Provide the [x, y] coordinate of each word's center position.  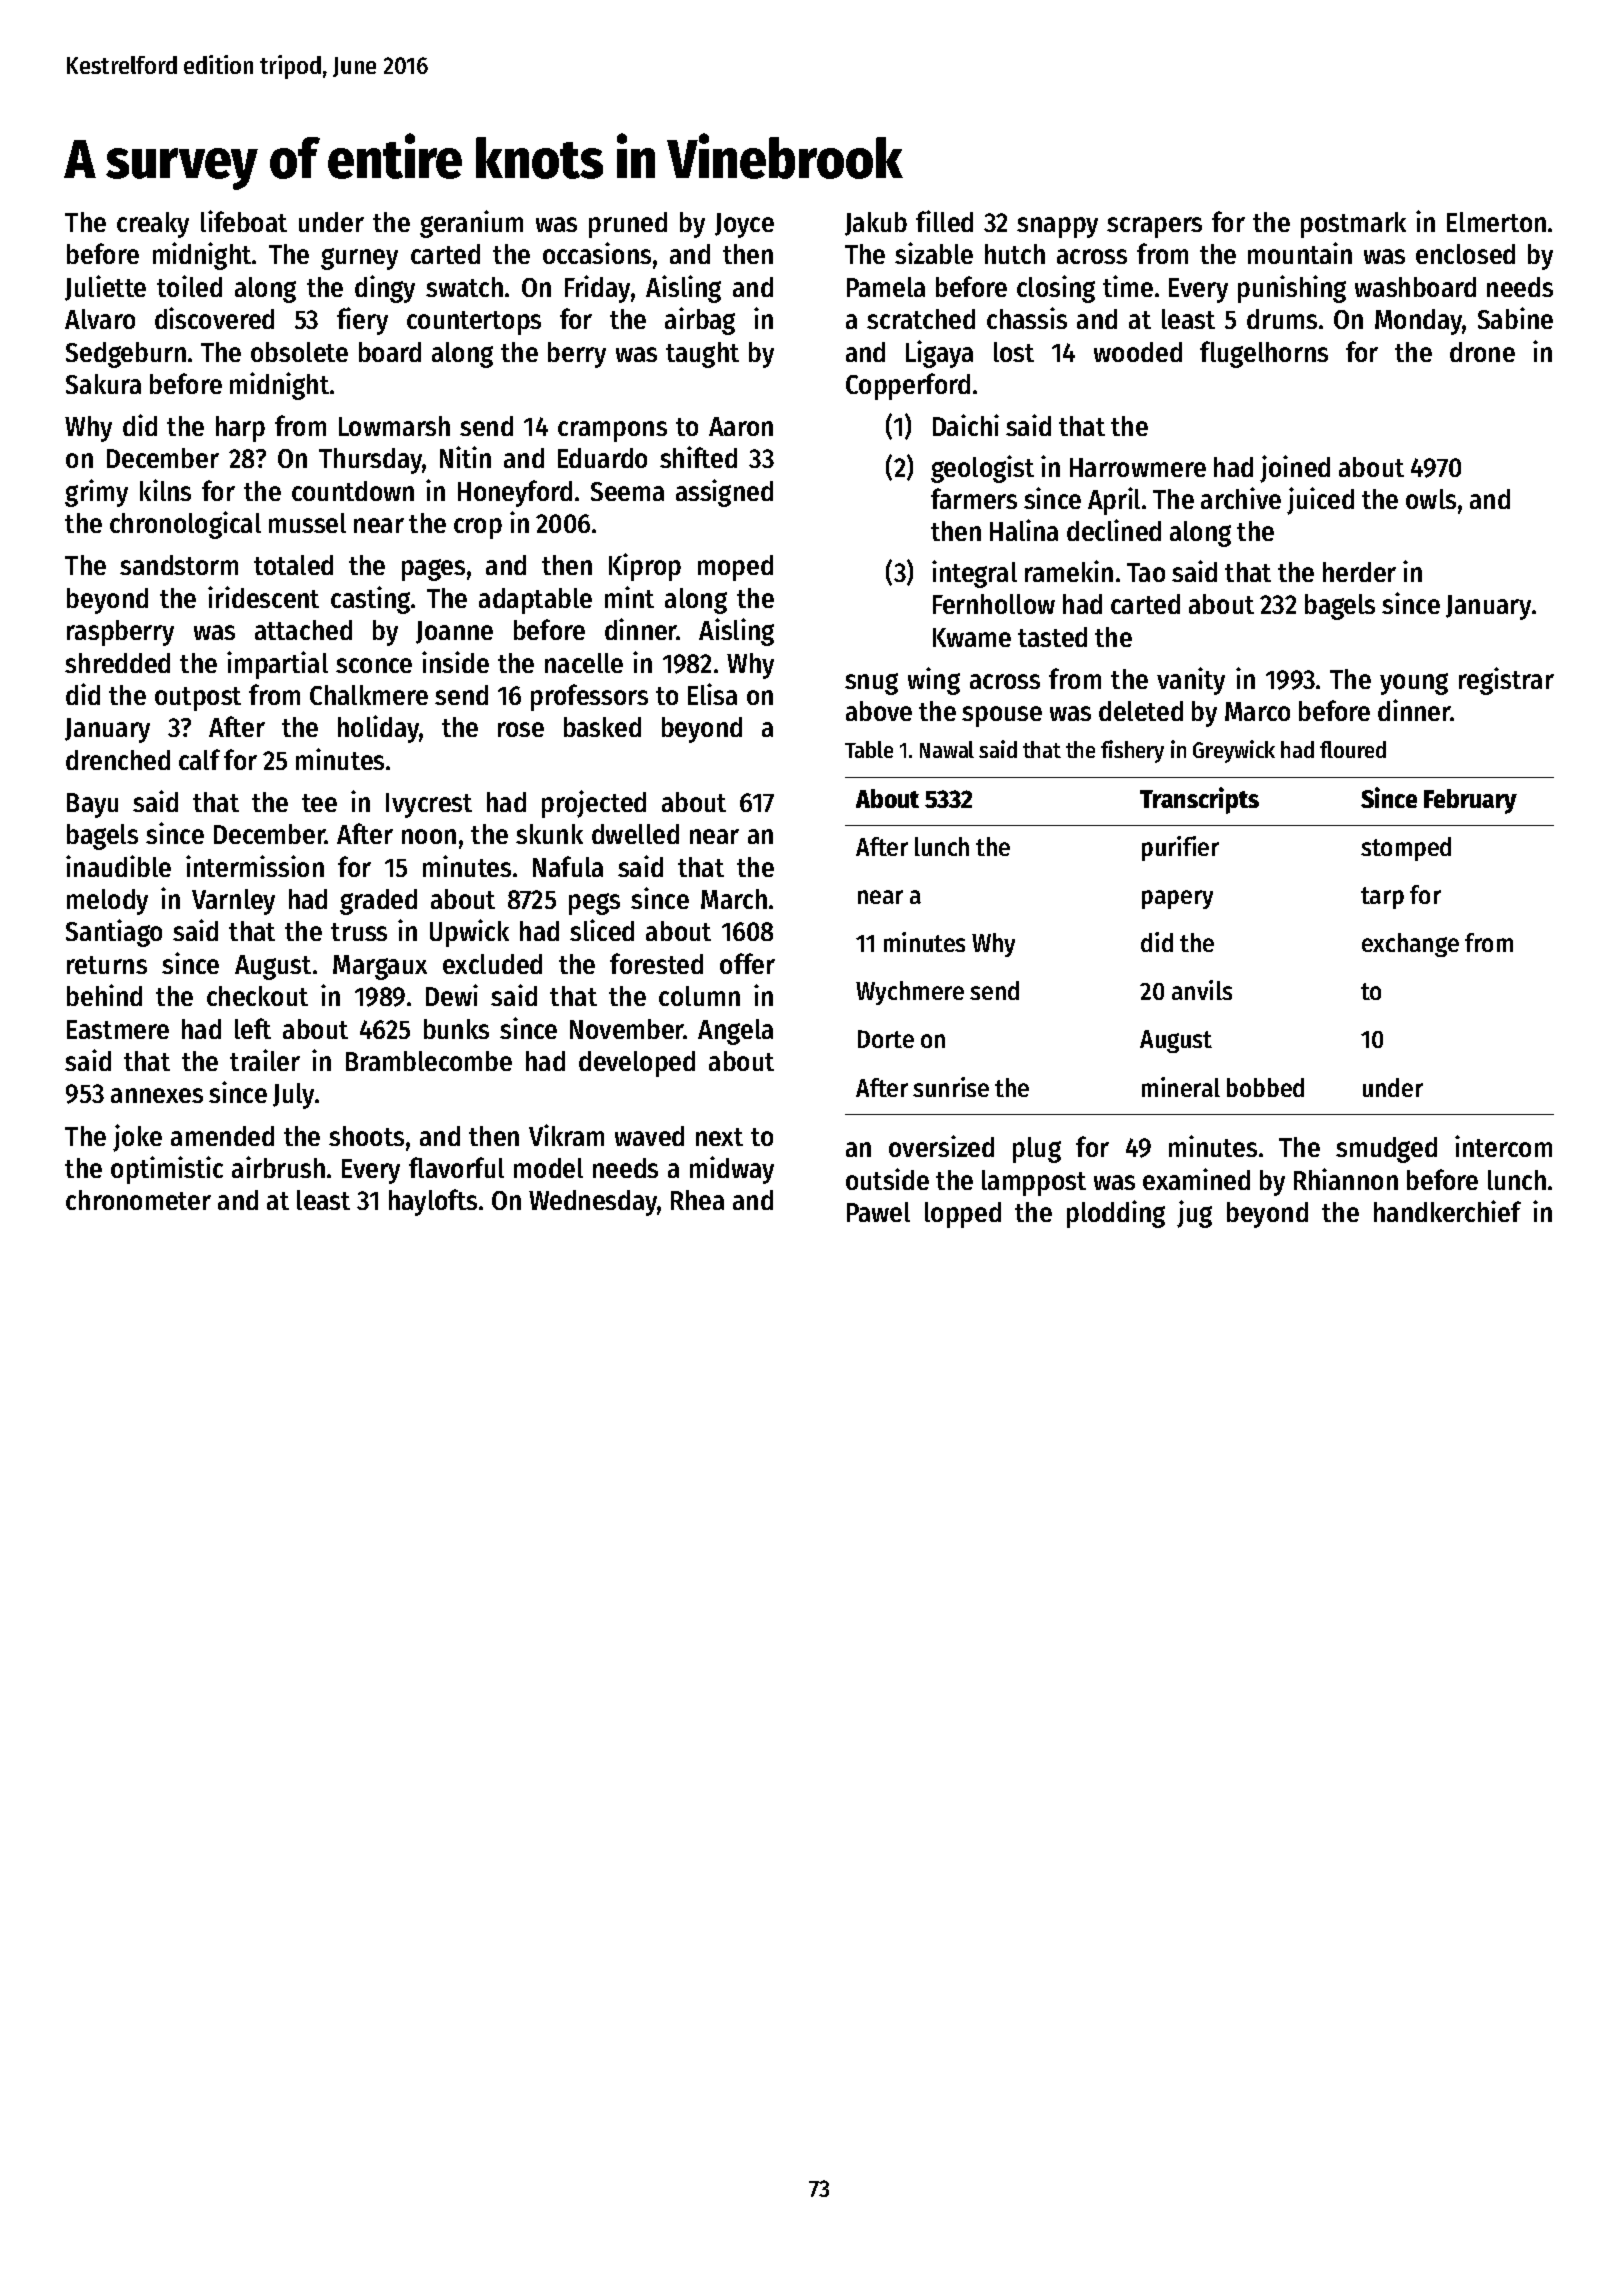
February [1470, 801]
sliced [602, 930]
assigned [724, 493]
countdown [353, 491]
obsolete [299, 352]
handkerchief [1447, 1211]
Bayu [92, 805]
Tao [1146, 572]
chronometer [138, 1200]
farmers [974, 498]
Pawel [878, 1212]
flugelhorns [1264, 354]
